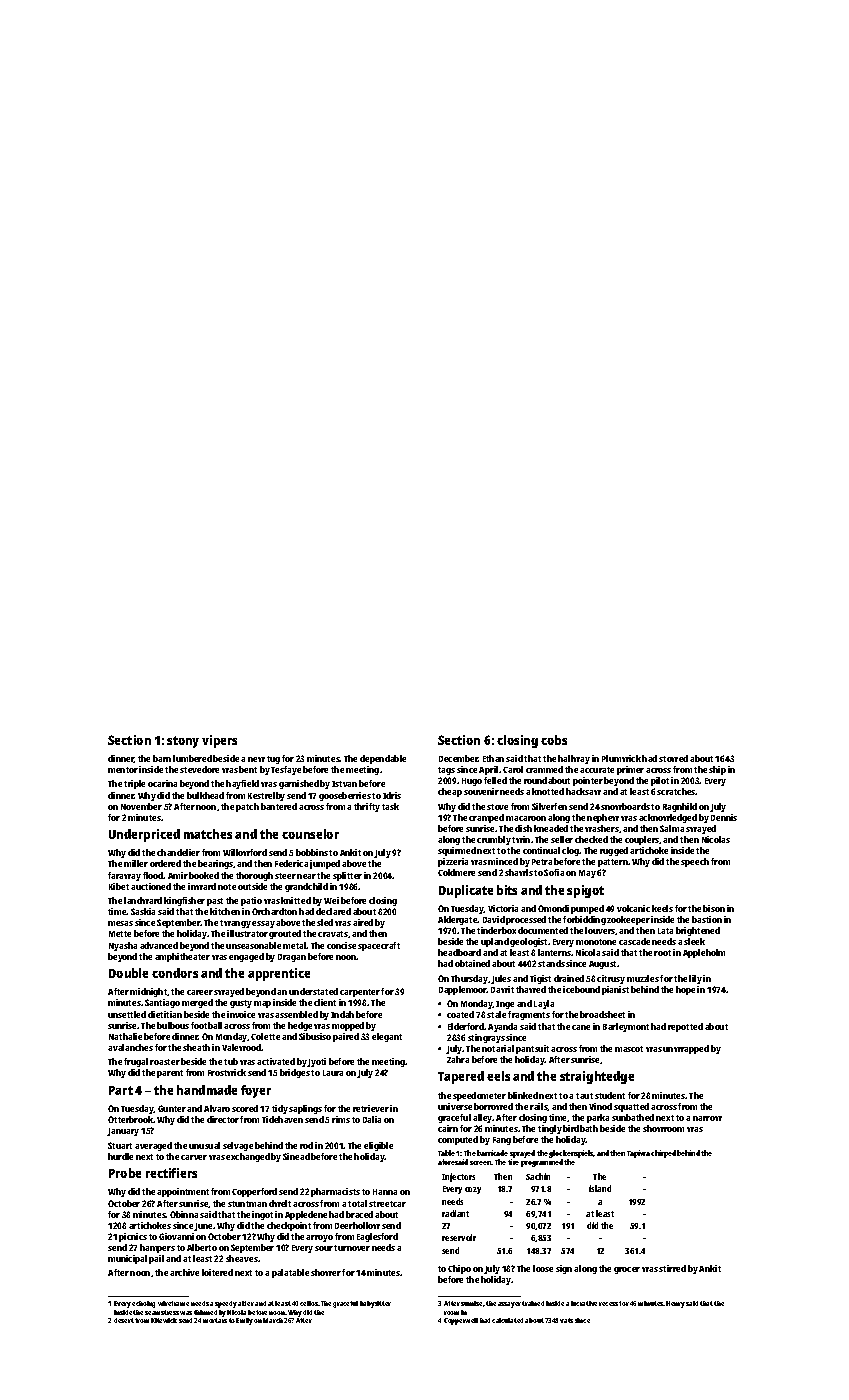 The image size is (849, 1400). What do you see at coordinates (256, 1091) in the document?
I see `foyer` at bounding box center [256, 1091].
